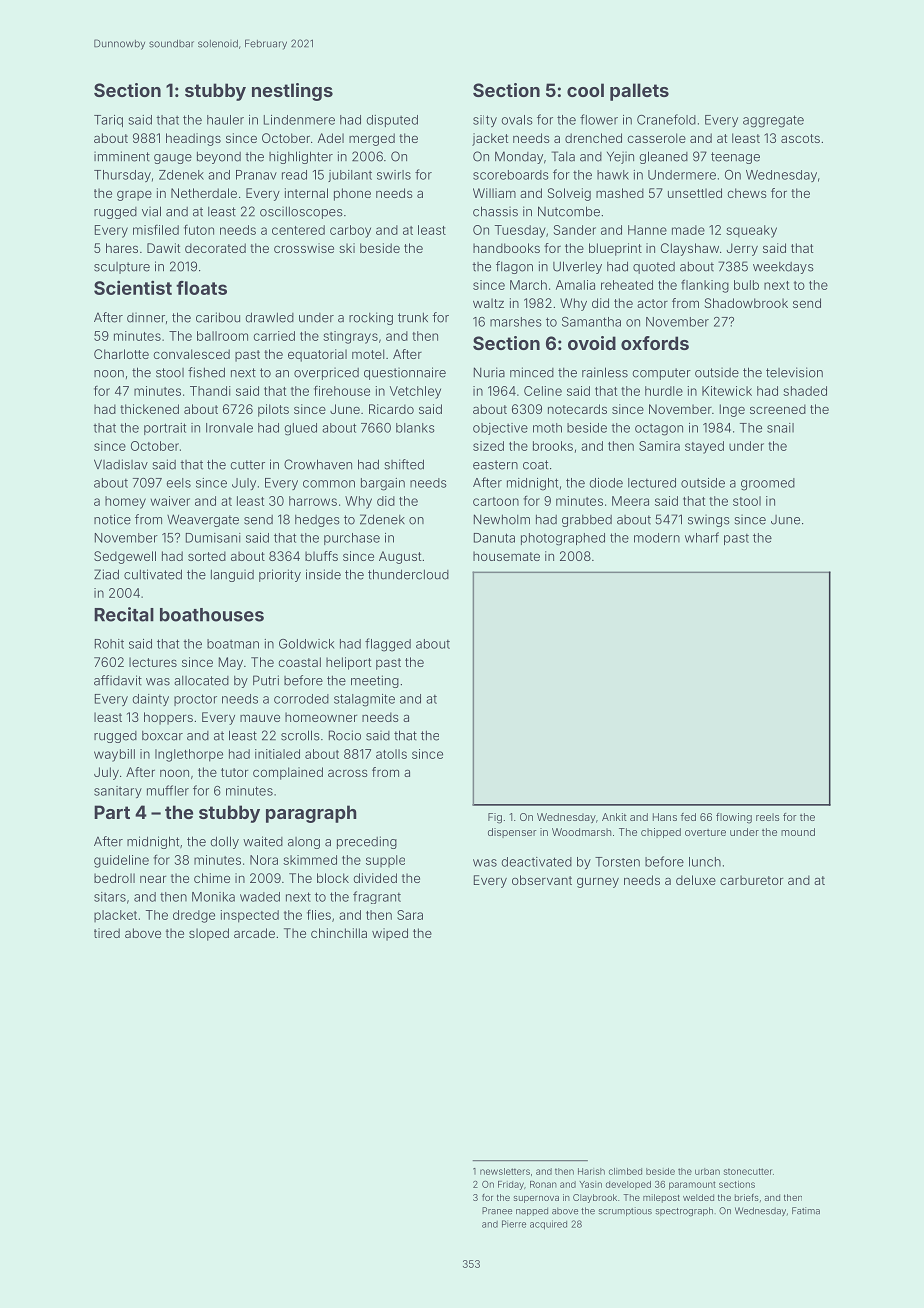 The height and width of the page is (1308, 924). I want to click on affidavit, so click(118, 680).
